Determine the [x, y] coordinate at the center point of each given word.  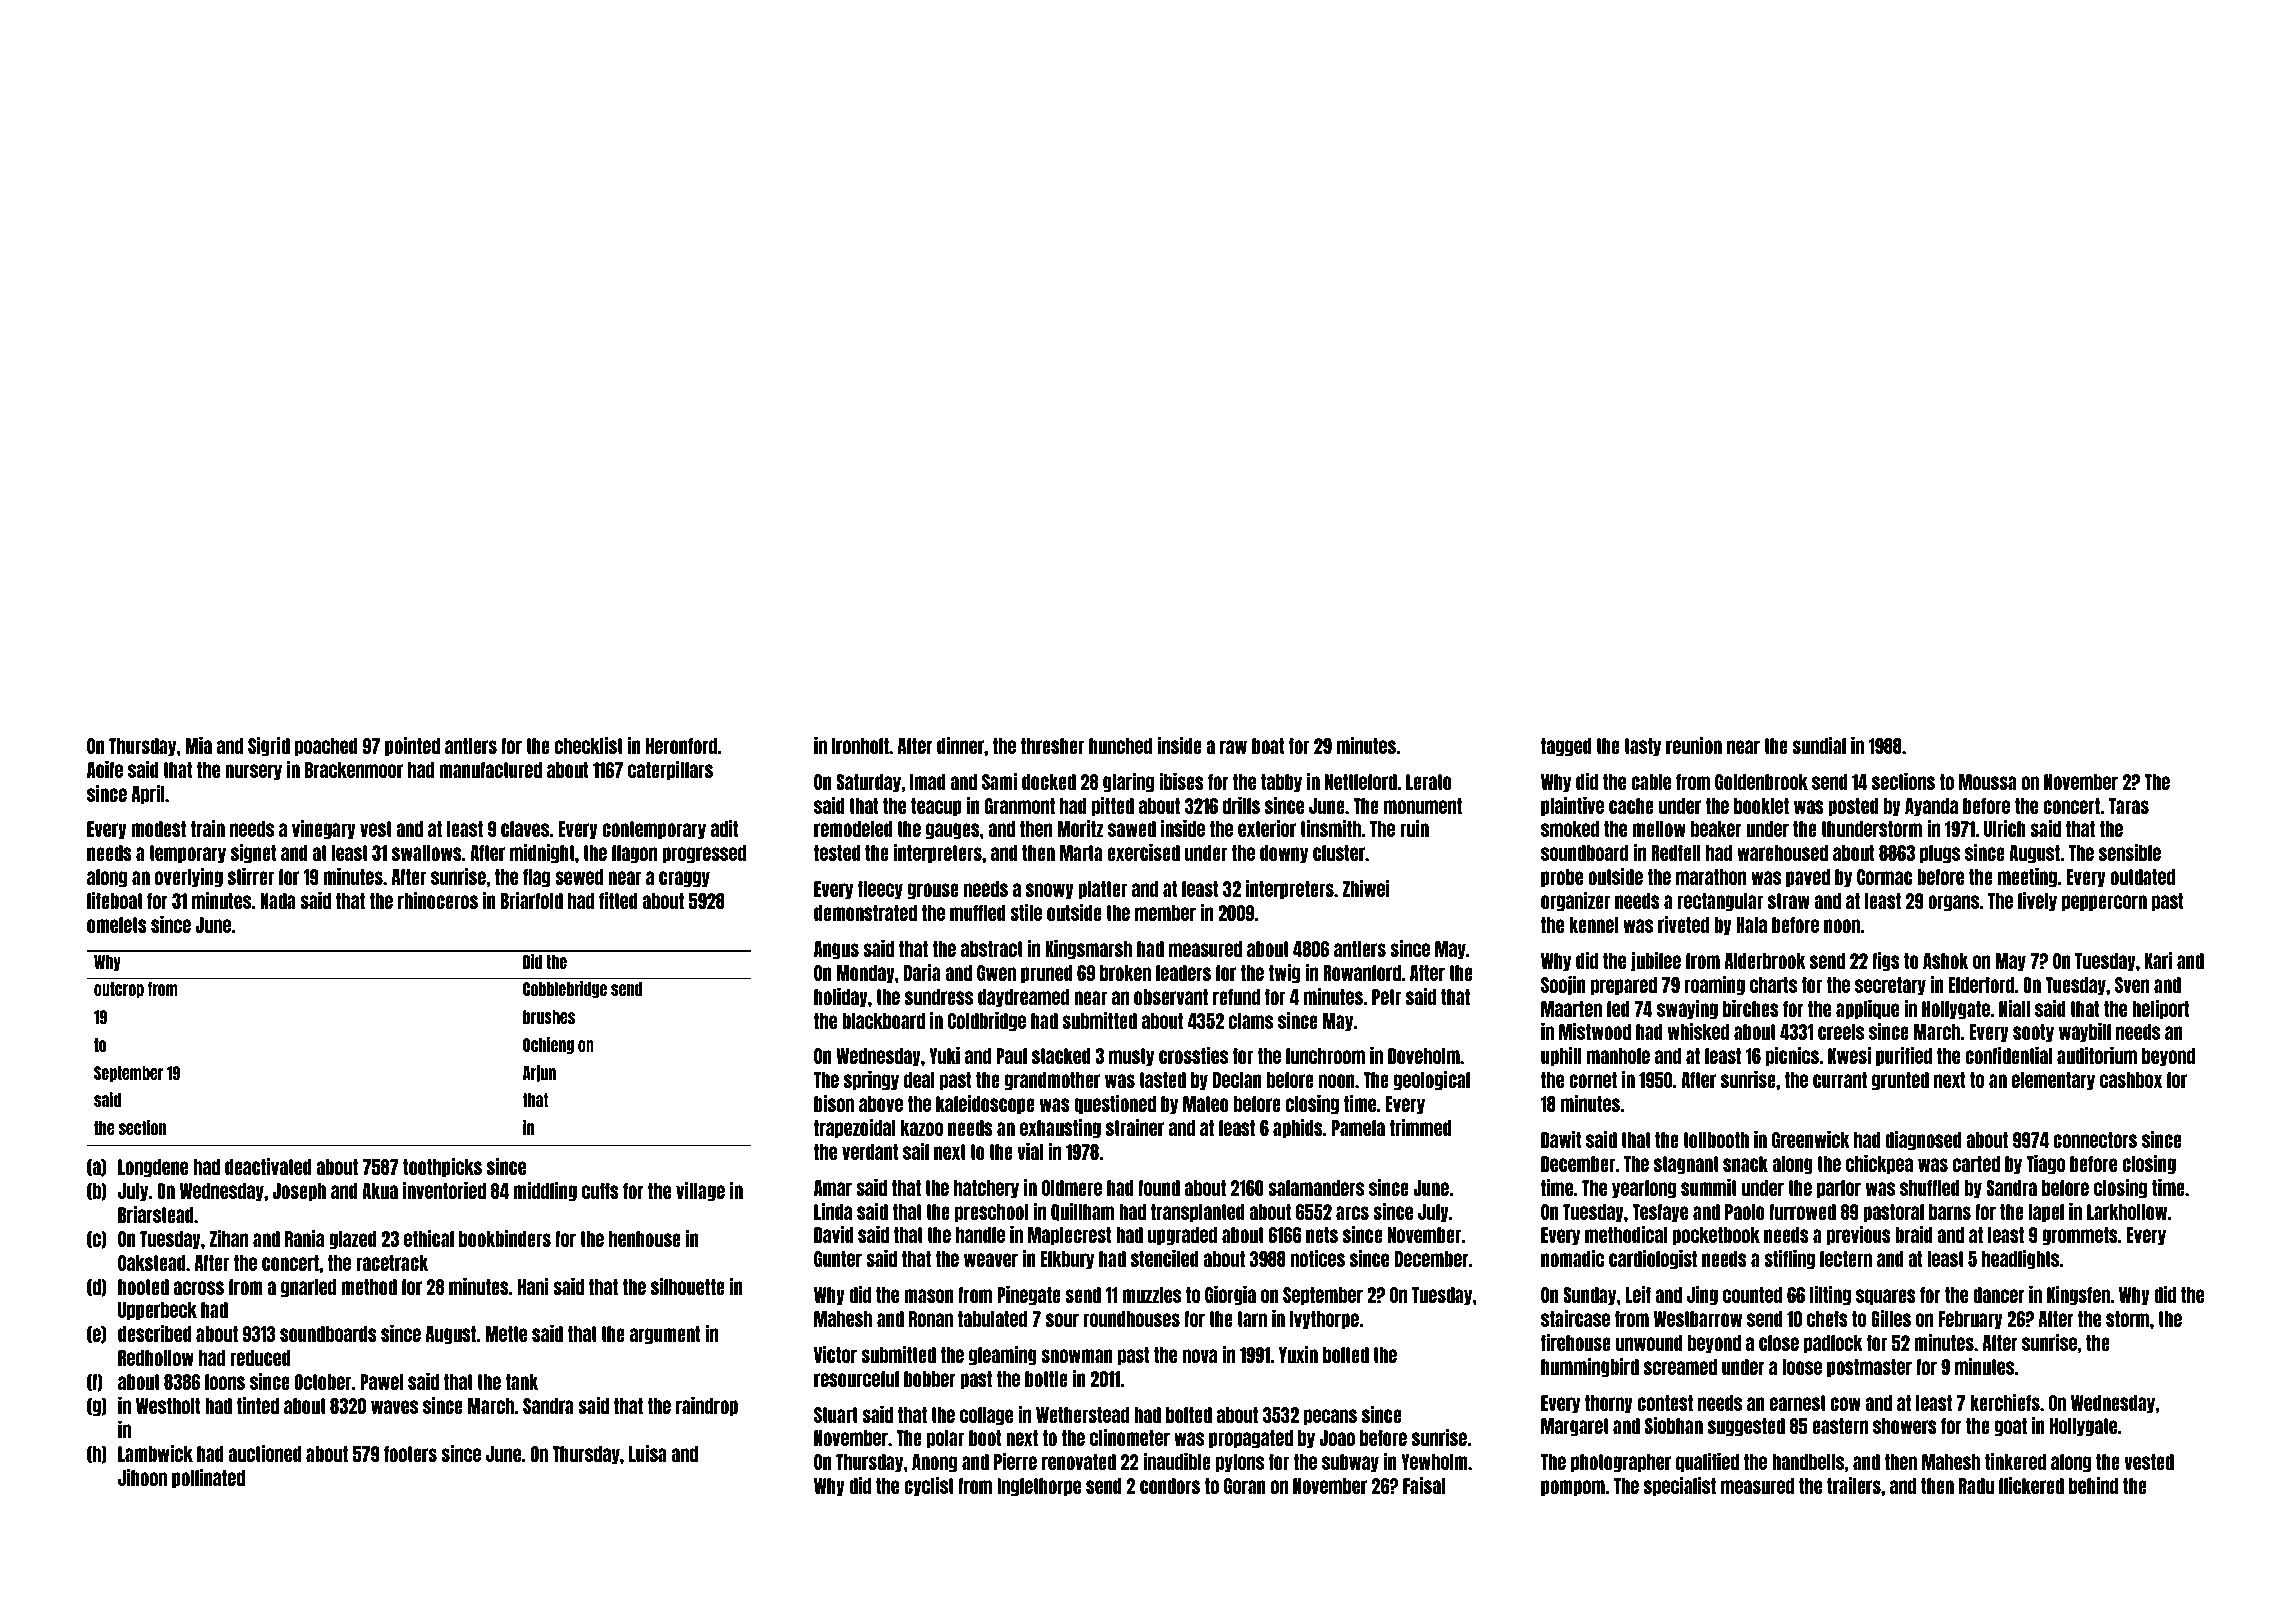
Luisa [648, 1453]
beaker [1716, 829]
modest [158, 829]
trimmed [1421, 1127]
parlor [1839, 1189]
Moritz [1080, 828]
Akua [380, 1191]
